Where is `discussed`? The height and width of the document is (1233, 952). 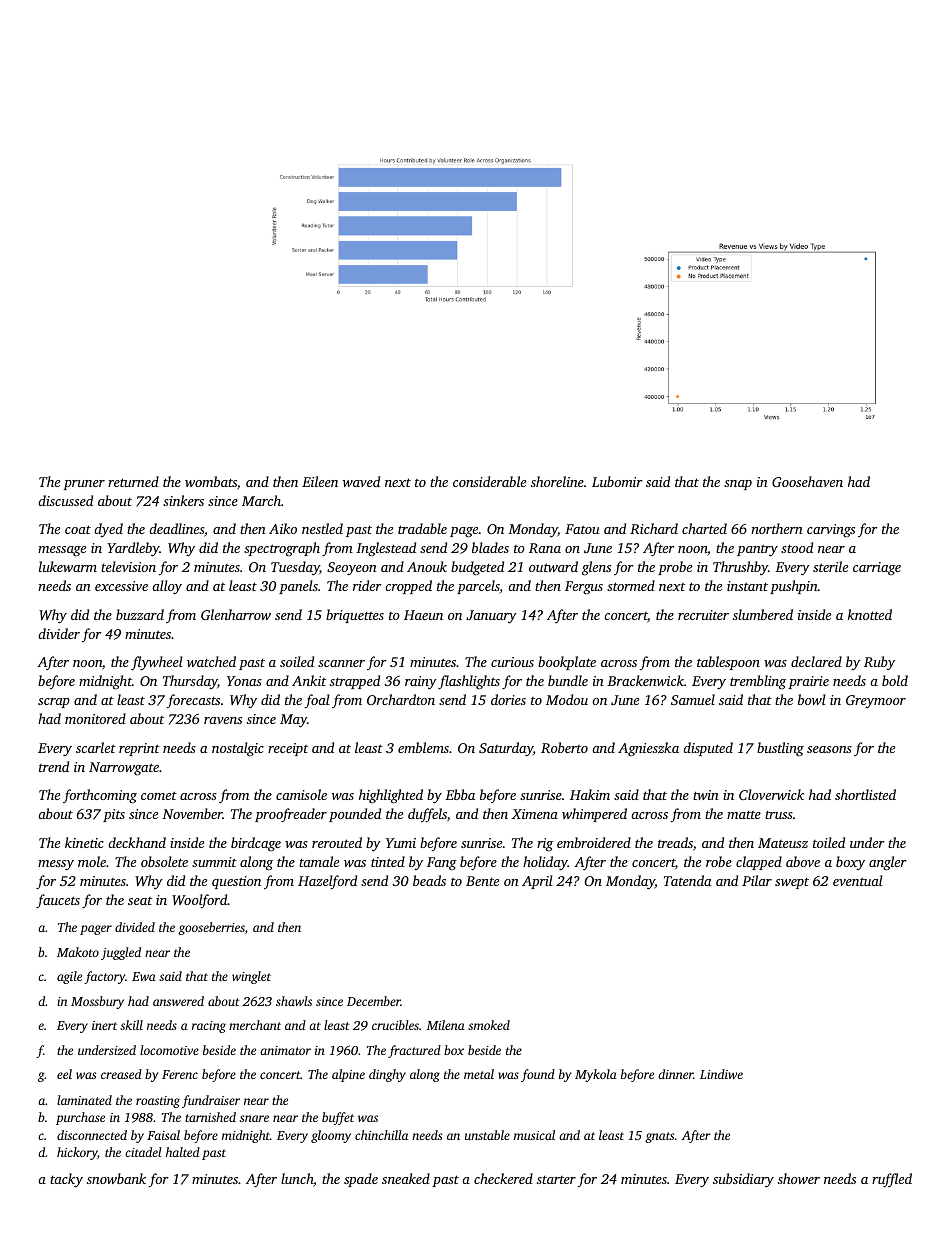 discussed is located at coordinates (65, 500).
